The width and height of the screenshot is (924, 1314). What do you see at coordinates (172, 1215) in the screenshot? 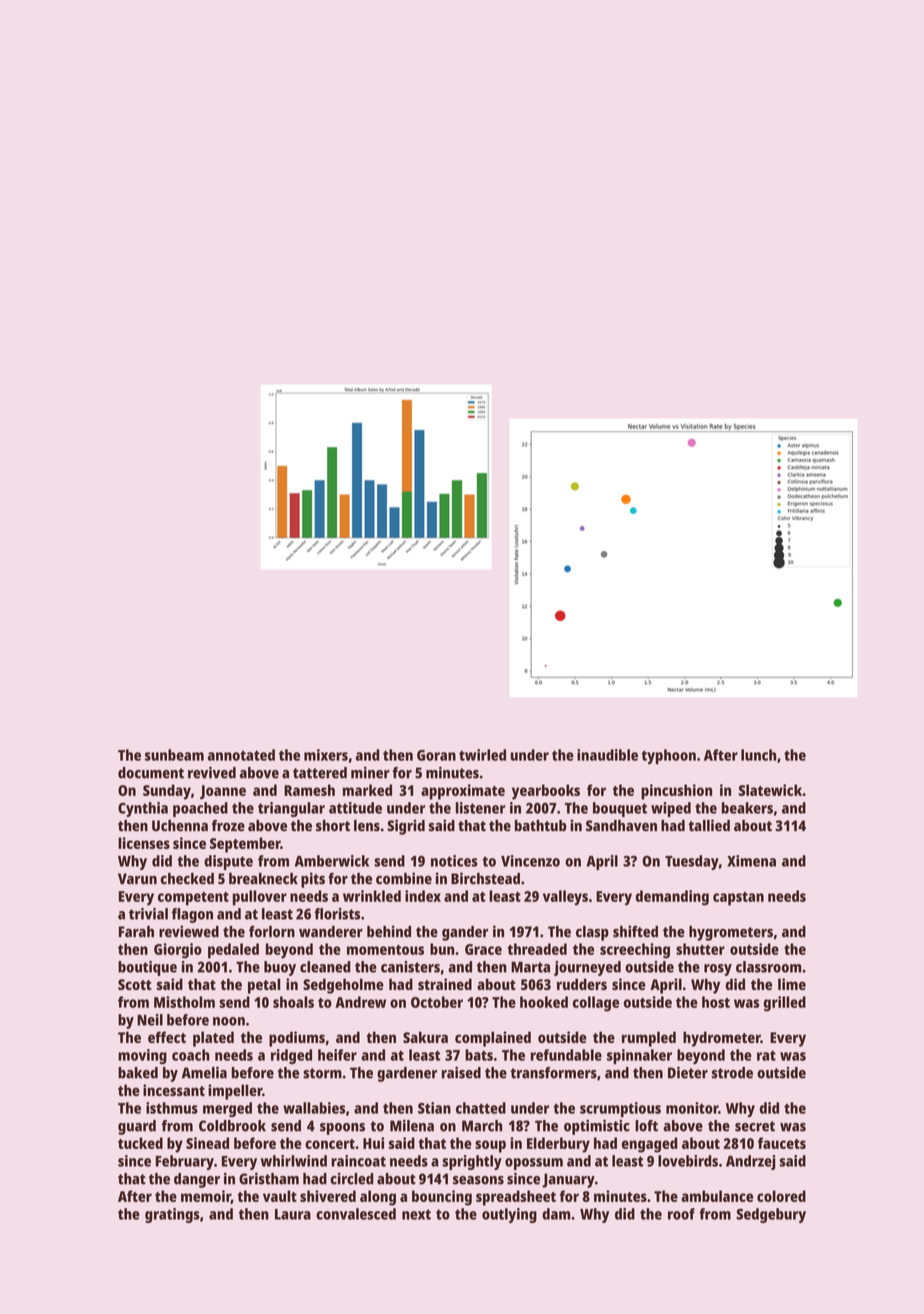
I see `gratings` at bounding box center [172, 1215].
